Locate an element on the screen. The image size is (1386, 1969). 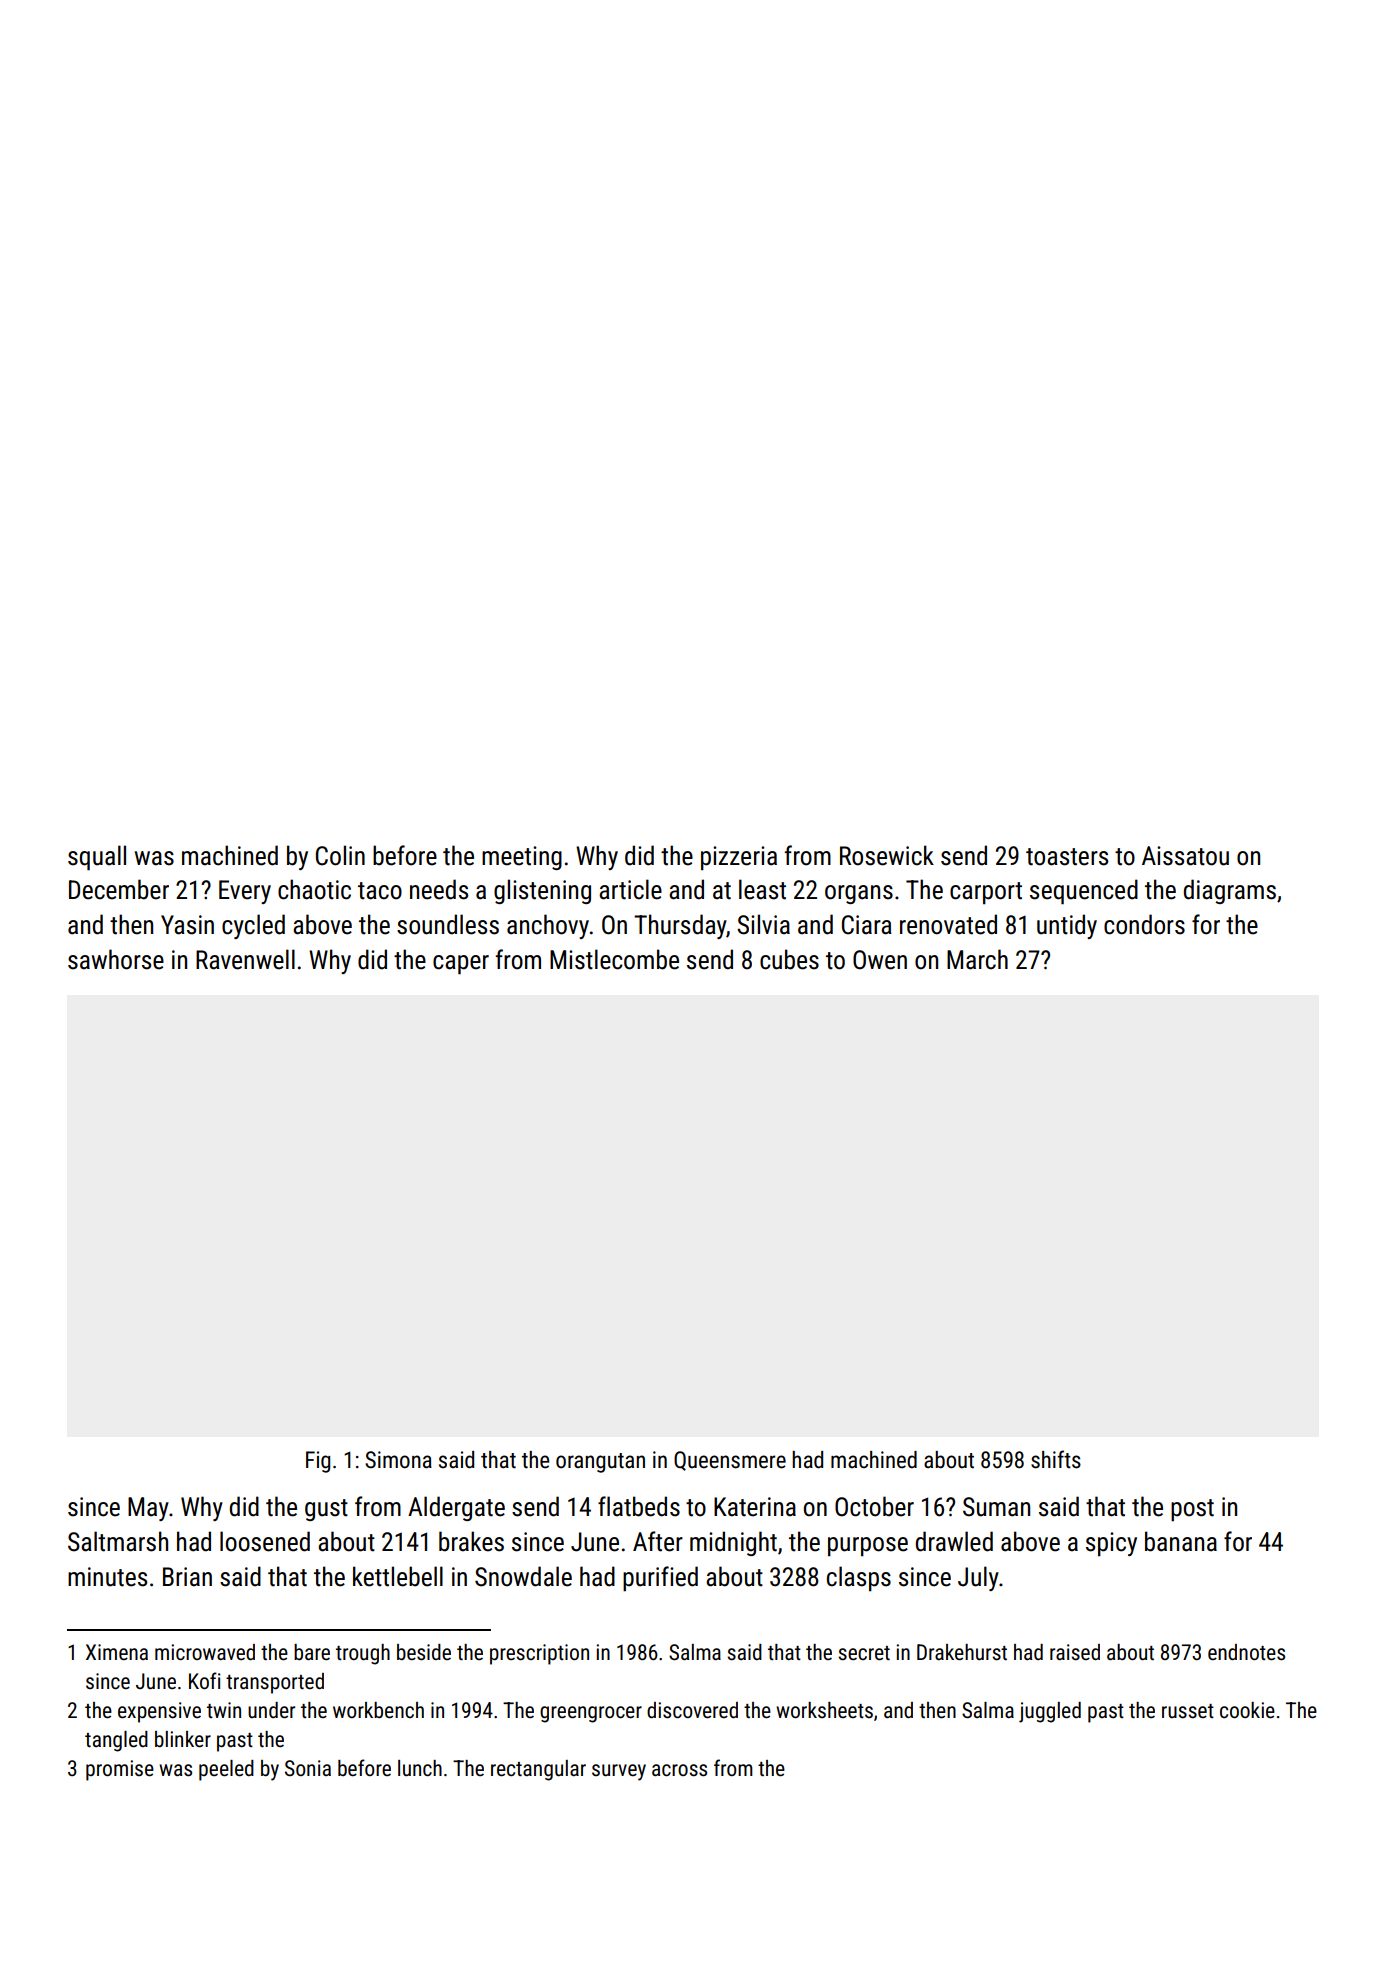
Queensmere is located at coordinates (730, 1461).
